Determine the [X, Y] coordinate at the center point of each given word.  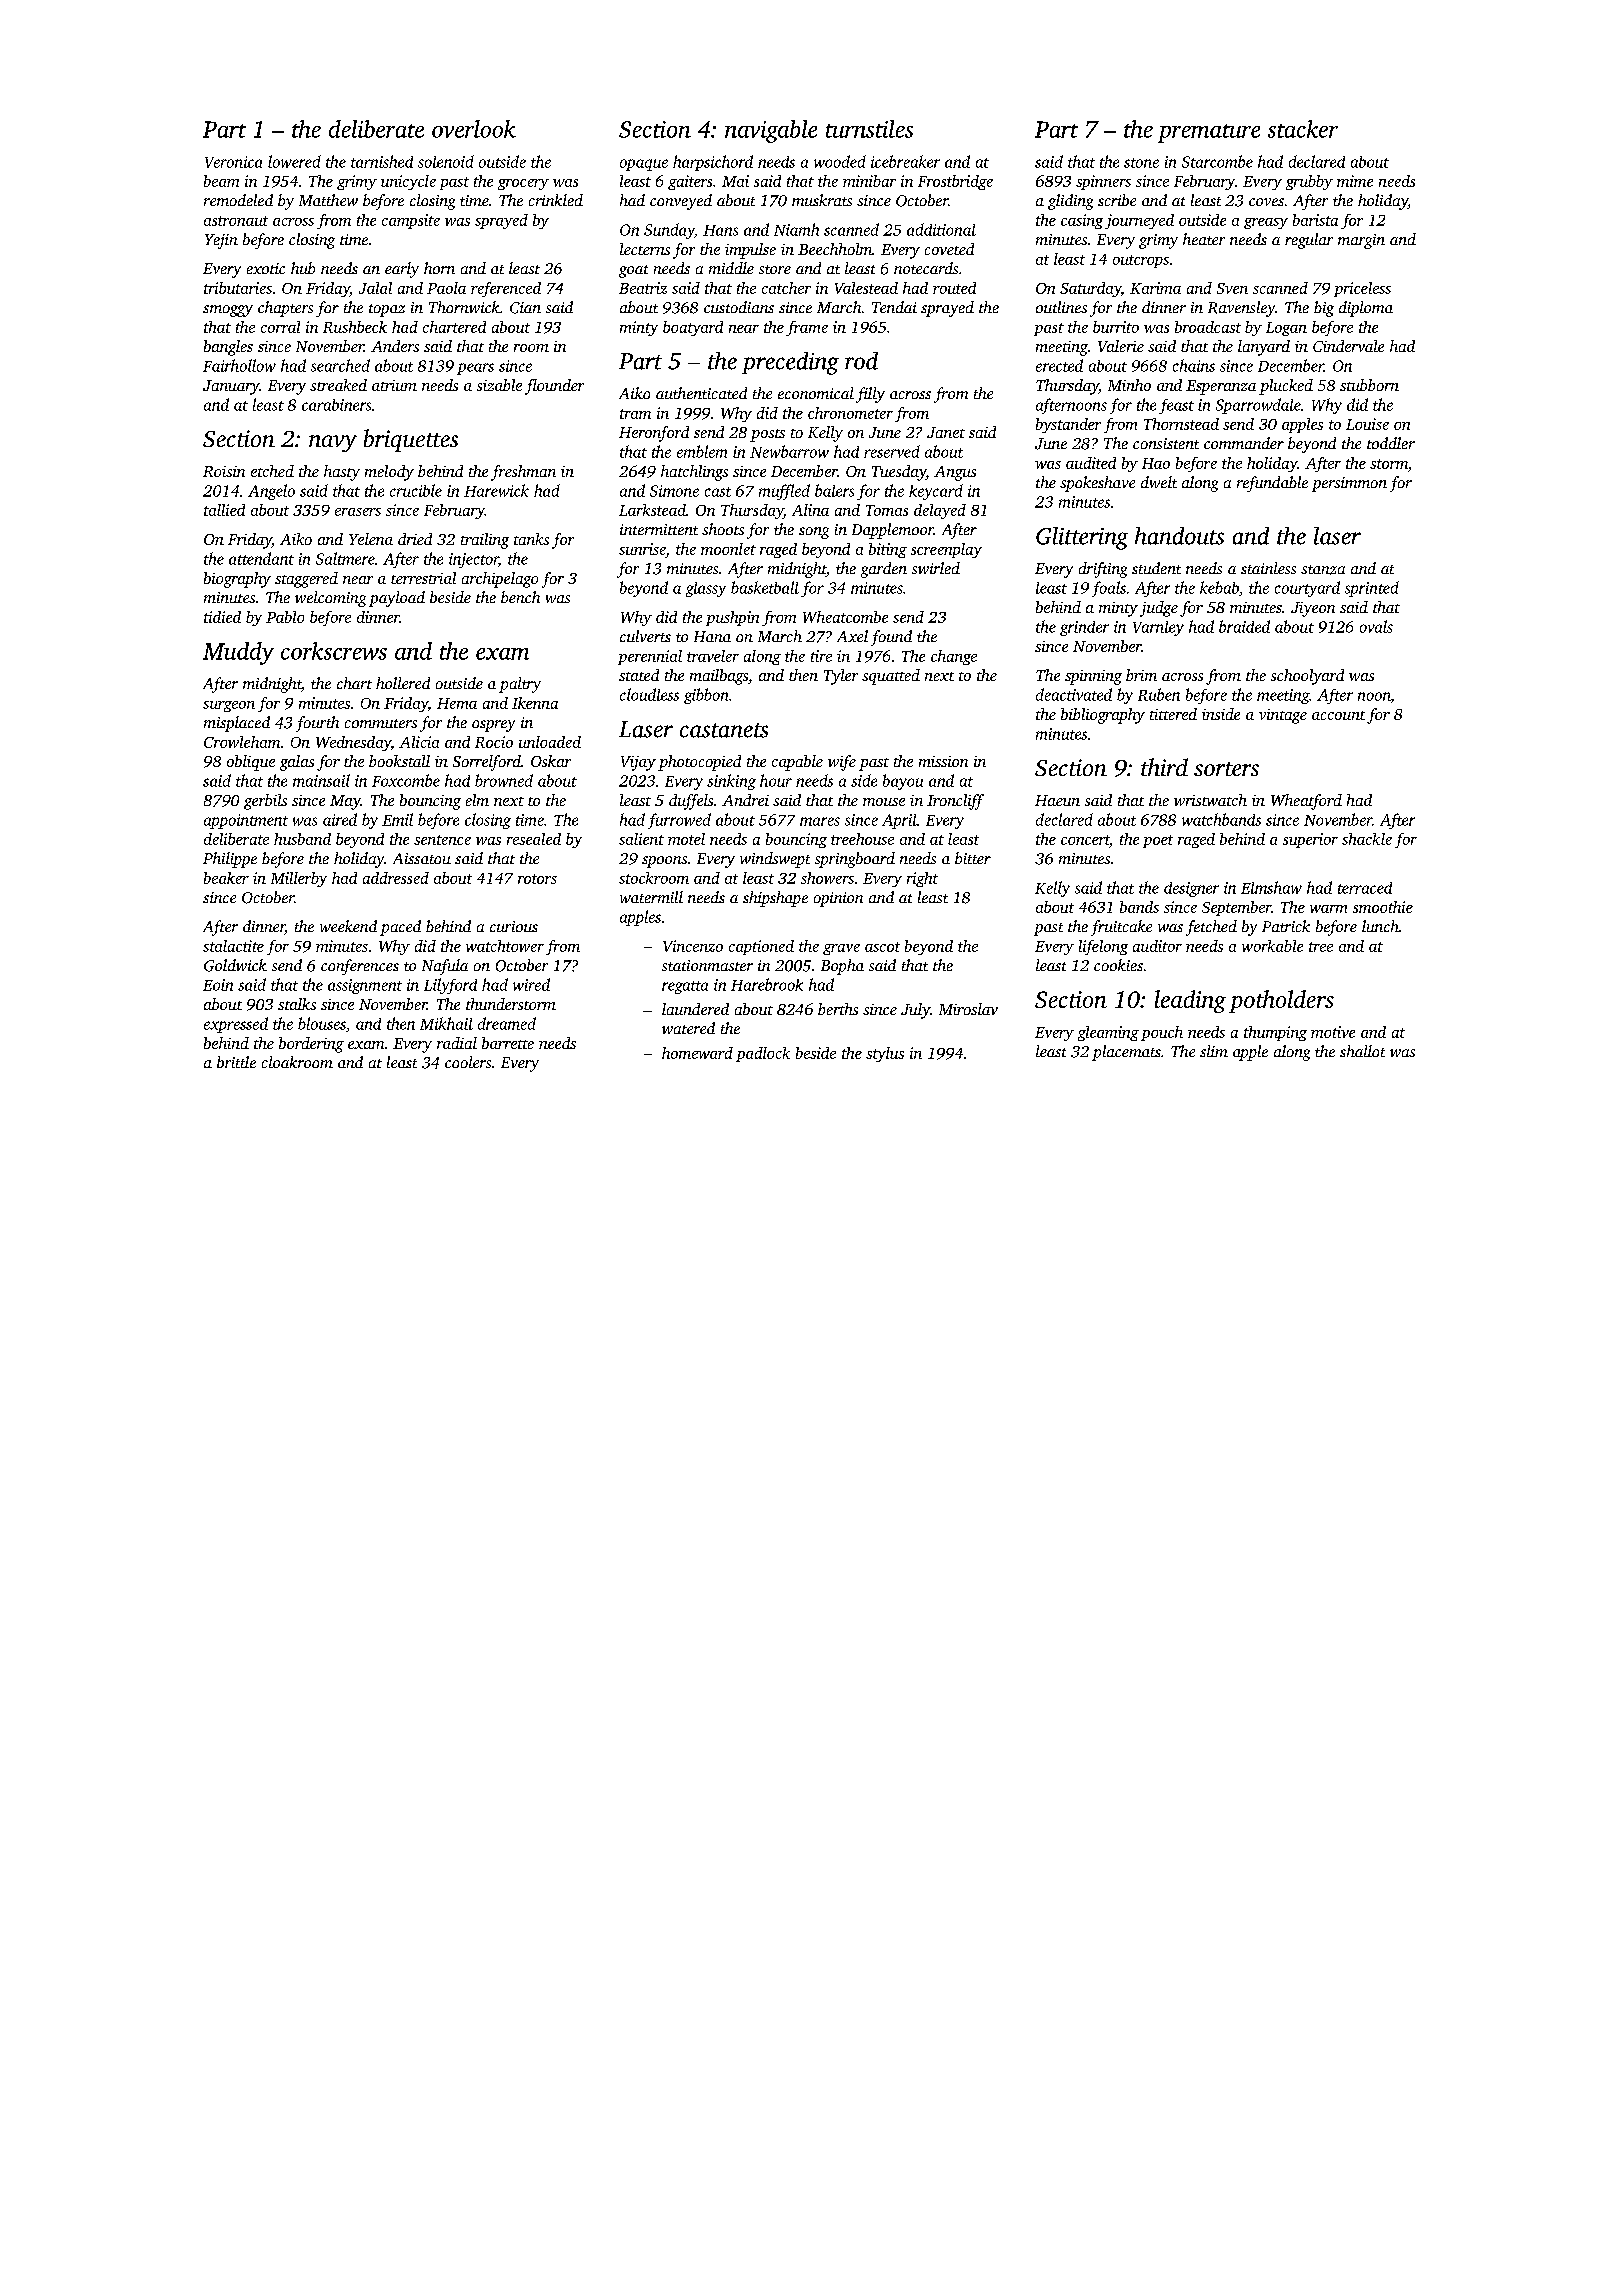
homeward [697, 1053]
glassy [706, 589]
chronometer [850, 413]
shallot [1362, 1051]
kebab [1219, 587]
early [402, 270]
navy [333, 443]
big [1324, 309]
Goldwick [235, 965]
